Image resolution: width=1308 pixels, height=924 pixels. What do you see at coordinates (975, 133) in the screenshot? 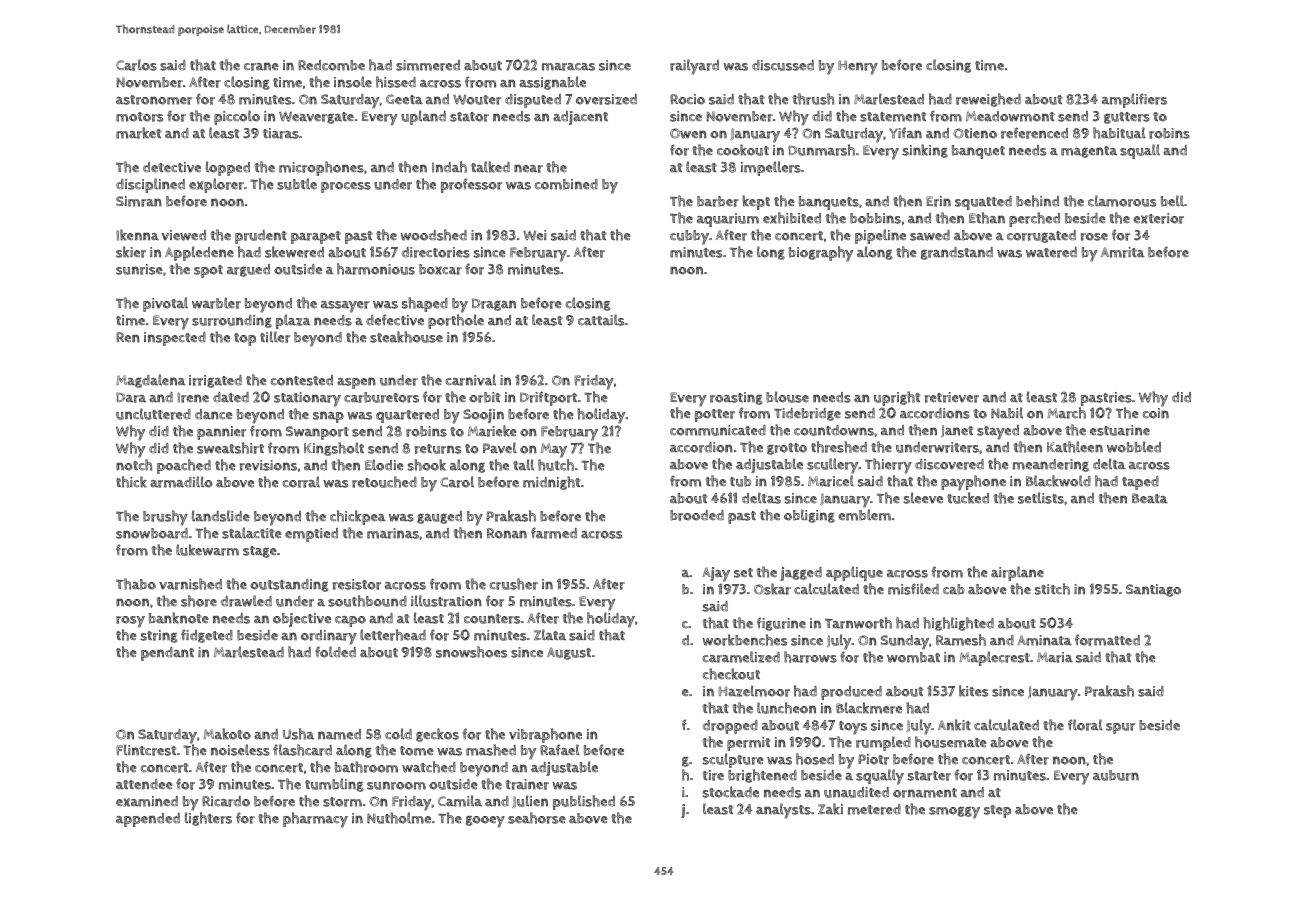
I see `Otieno` at bounding box center [975, 133].
